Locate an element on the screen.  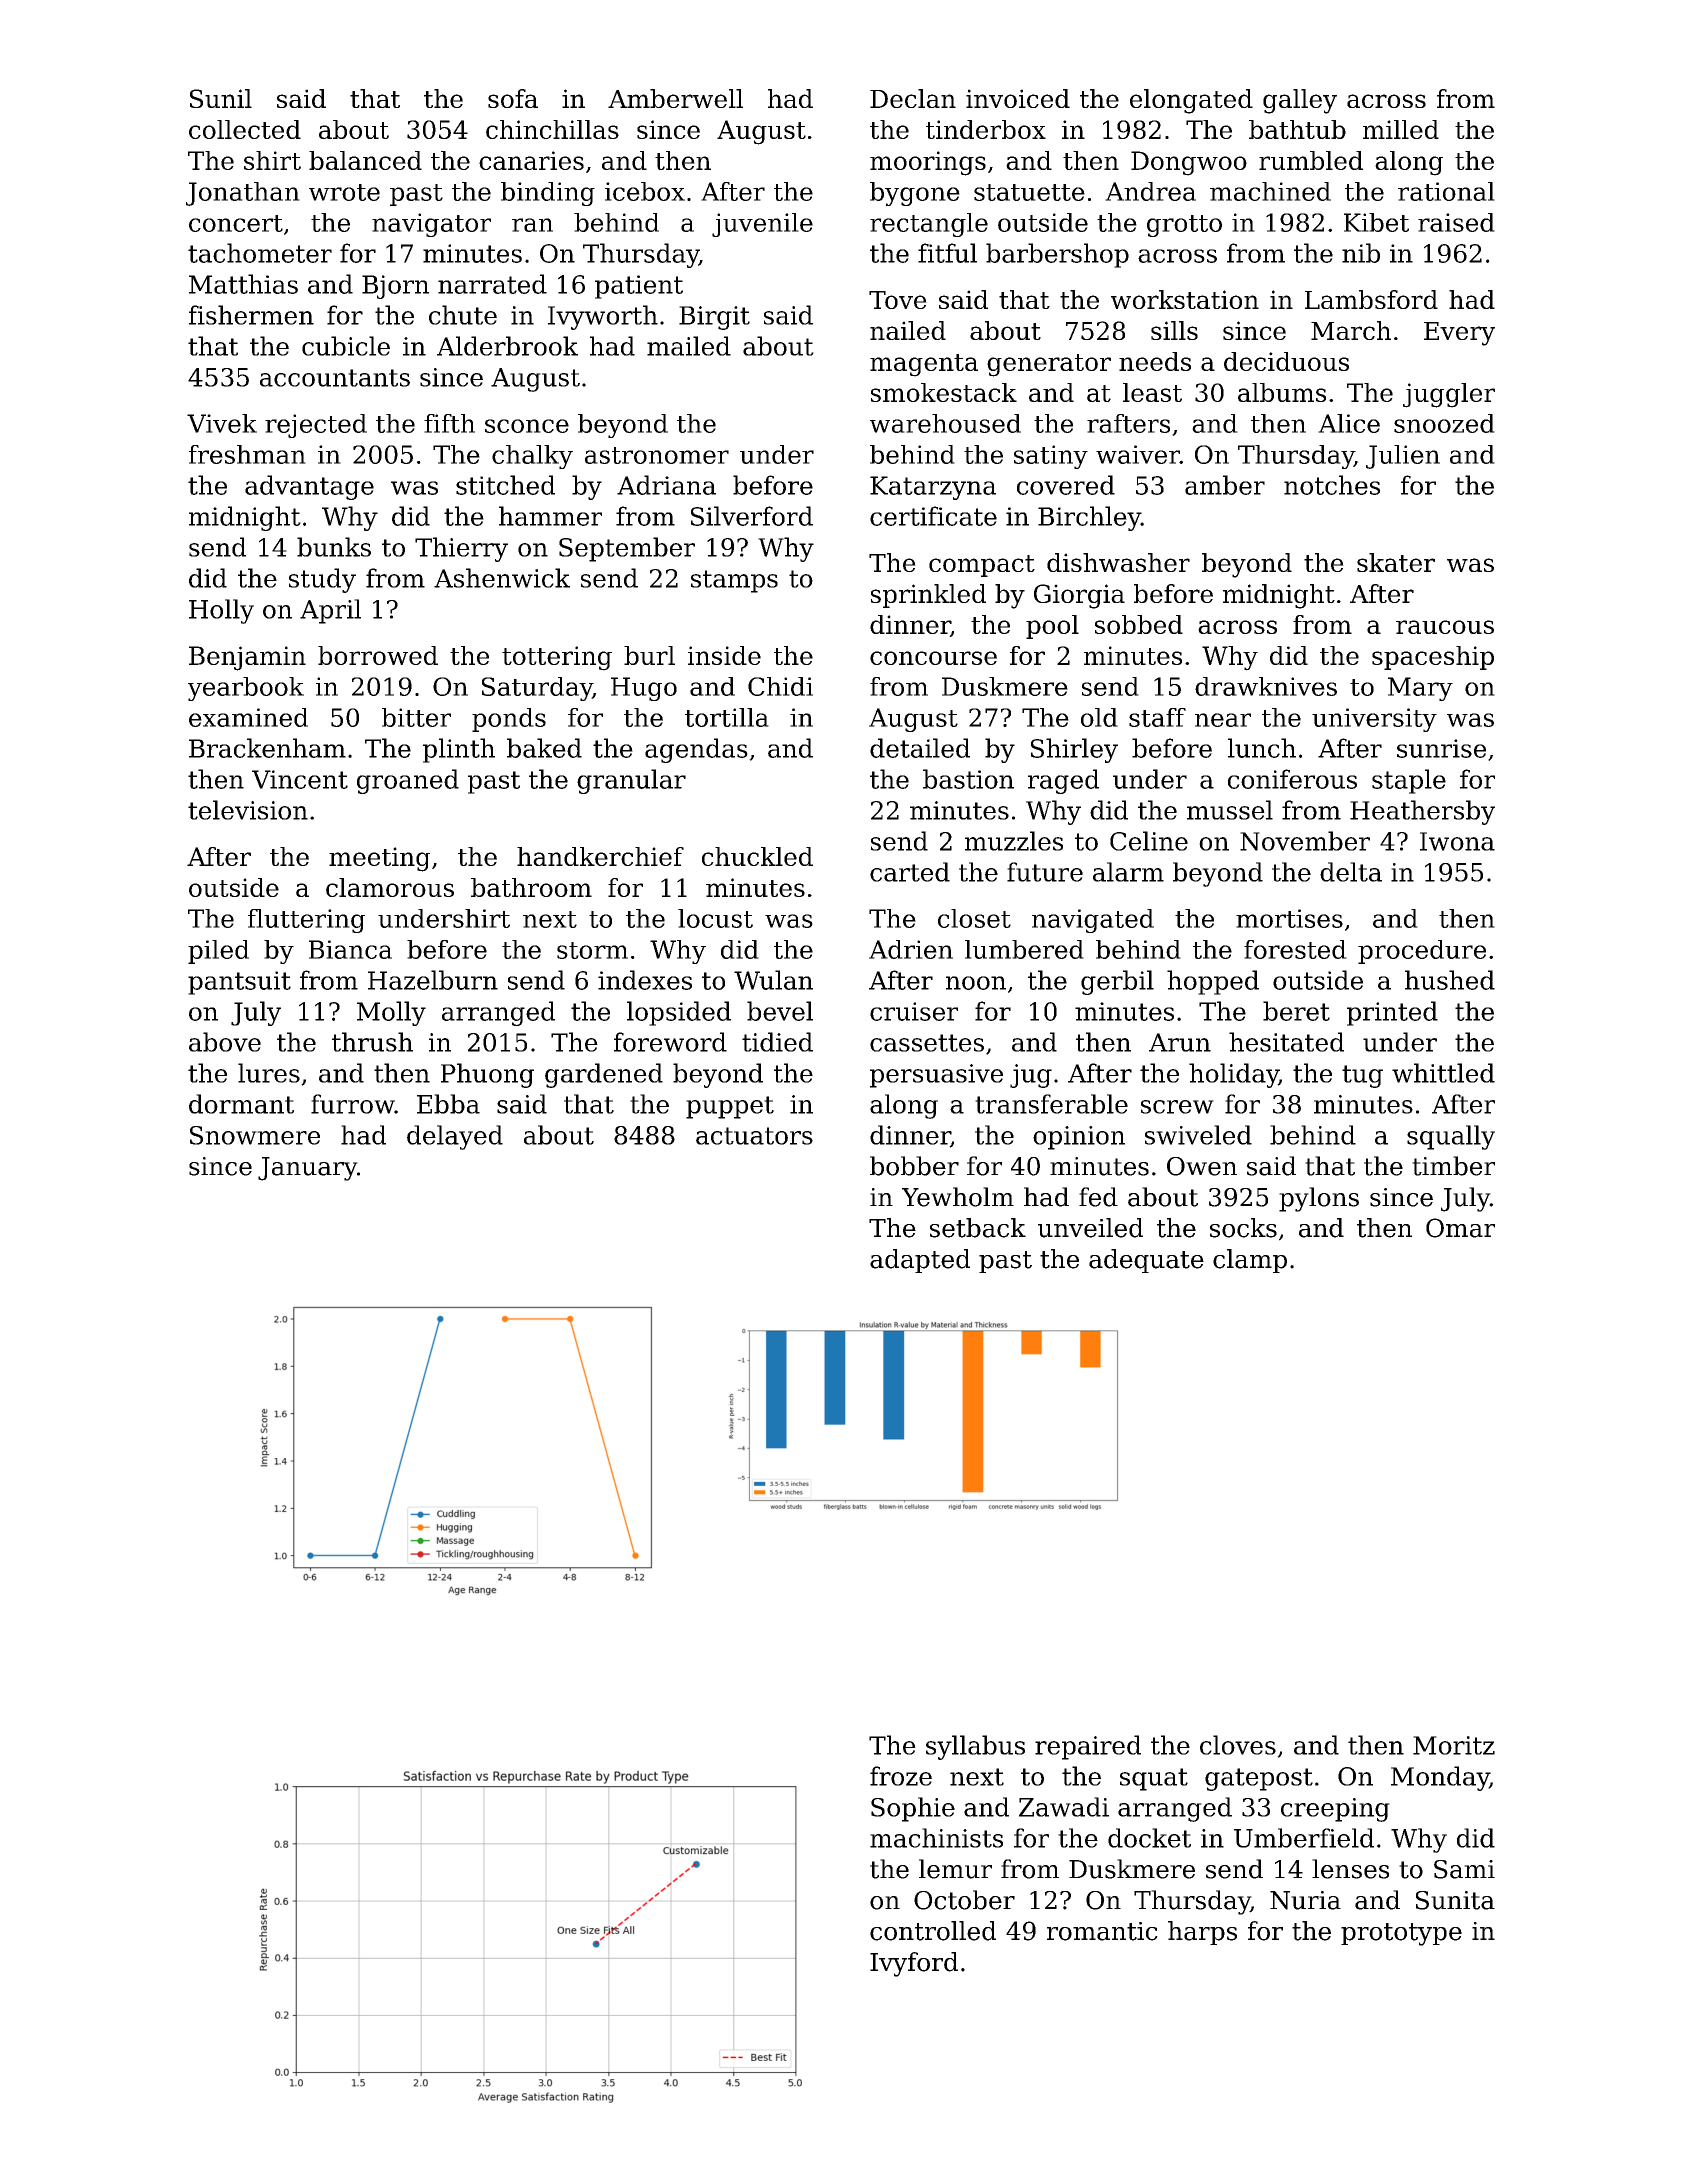
delayed is located at coordinates (455, 1137).
